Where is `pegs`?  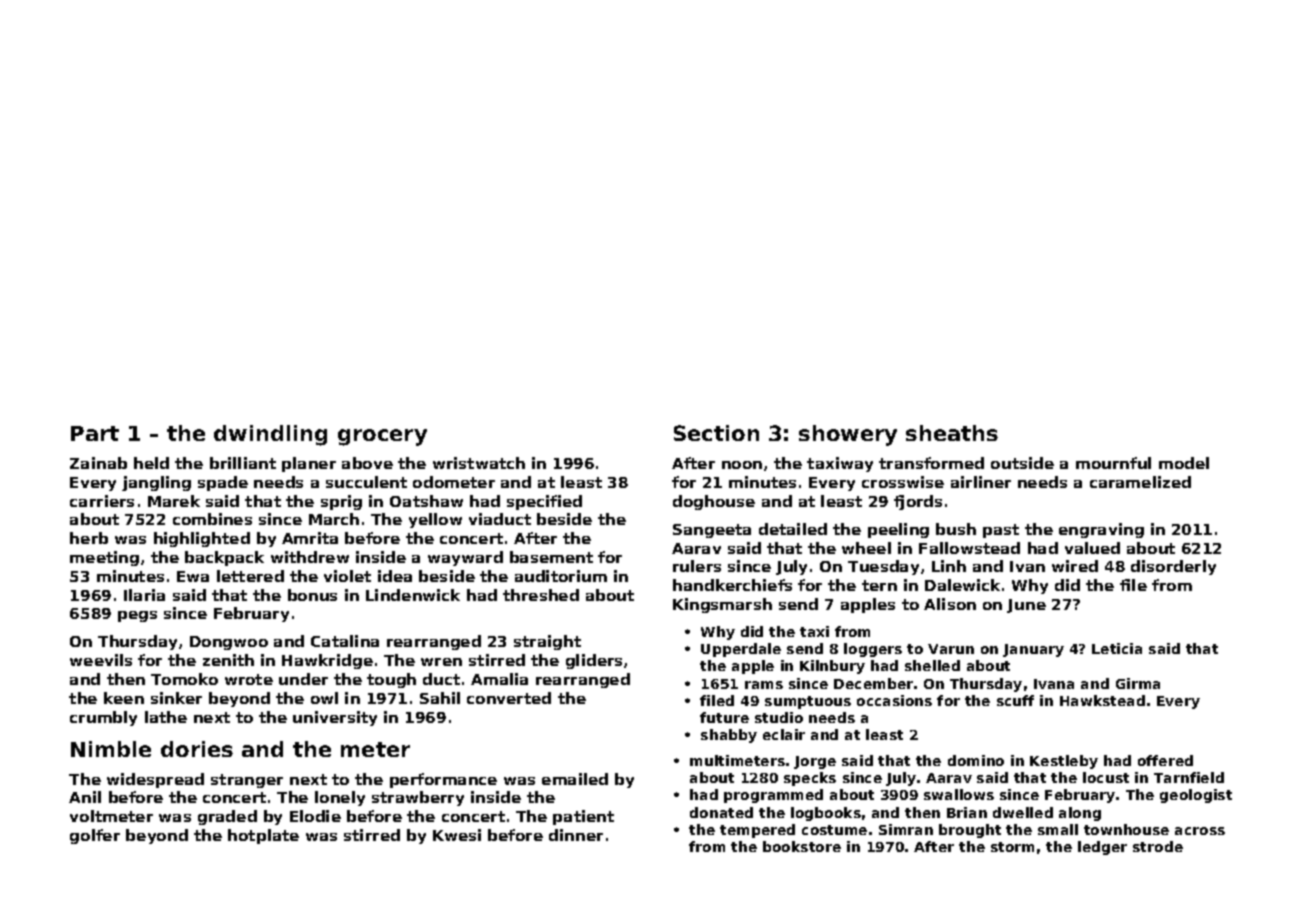
pegs is located at coordinates (137, 616).
